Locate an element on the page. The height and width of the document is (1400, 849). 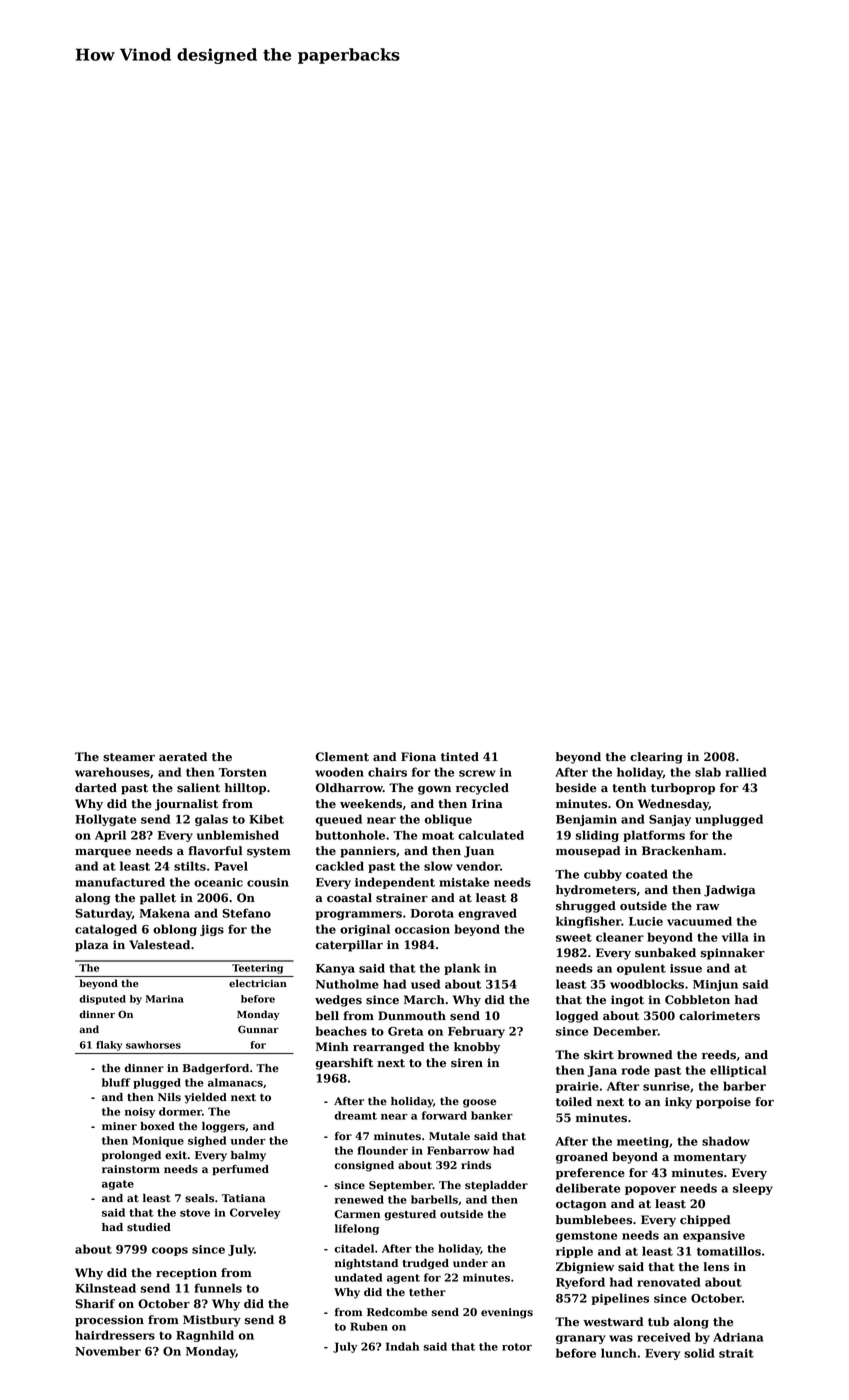
April is located at coordinates (110, 836).
